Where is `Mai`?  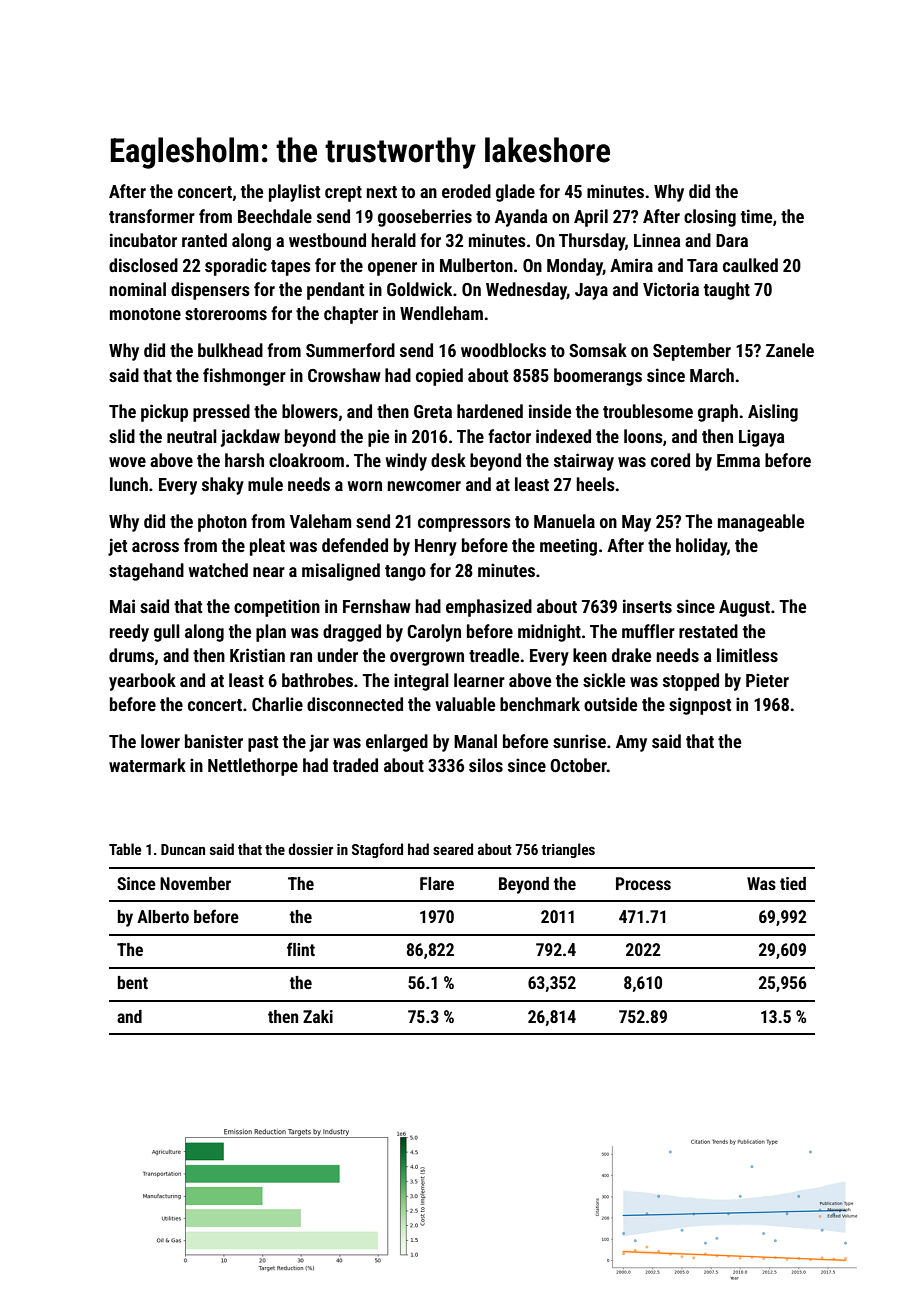
Mai is located at coordinates (122, 606).
